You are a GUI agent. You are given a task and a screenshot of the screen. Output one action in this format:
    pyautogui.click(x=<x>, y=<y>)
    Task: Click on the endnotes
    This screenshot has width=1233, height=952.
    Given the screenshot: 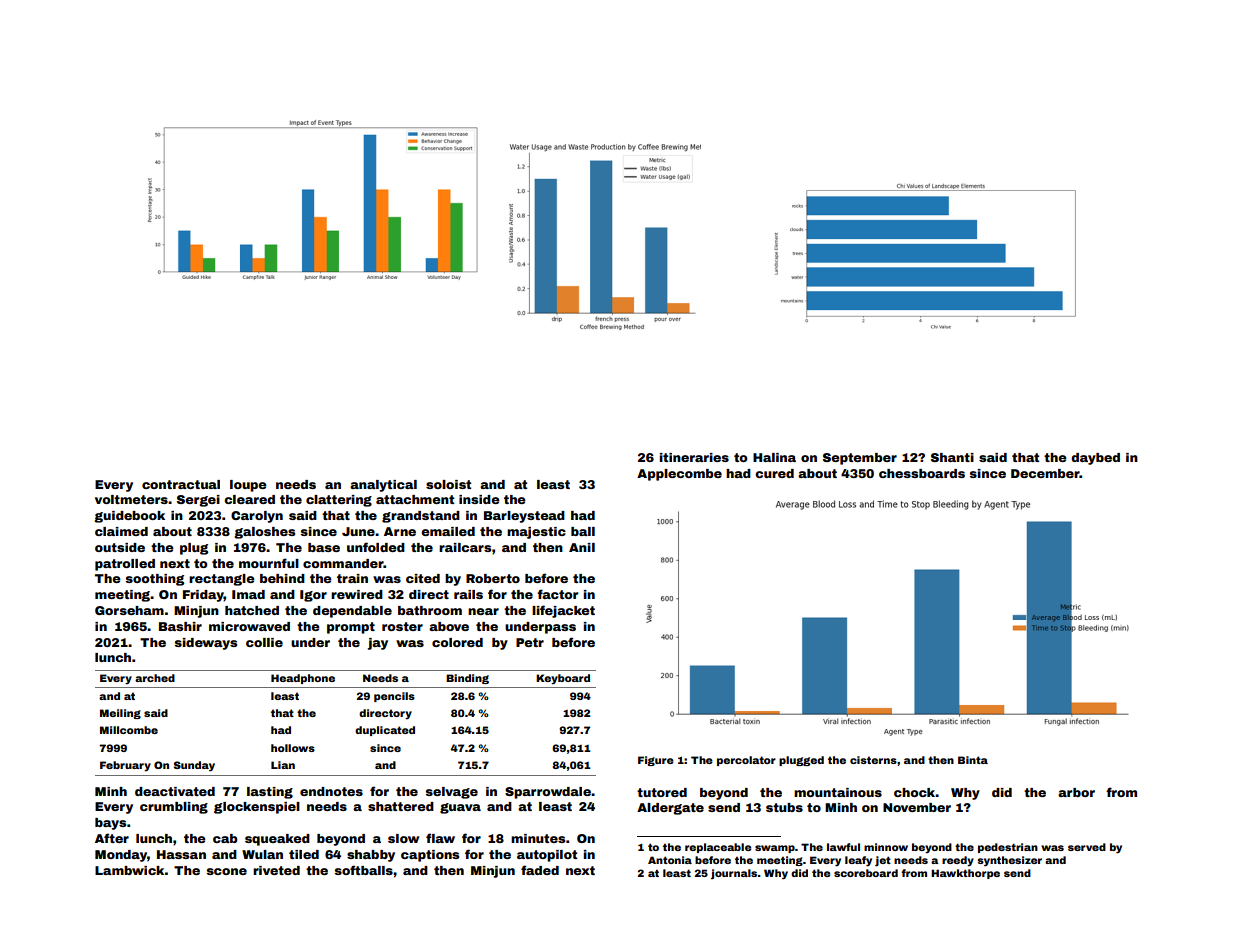 What is the action you would take?
    pyautogui.click(x=331, y=791)
